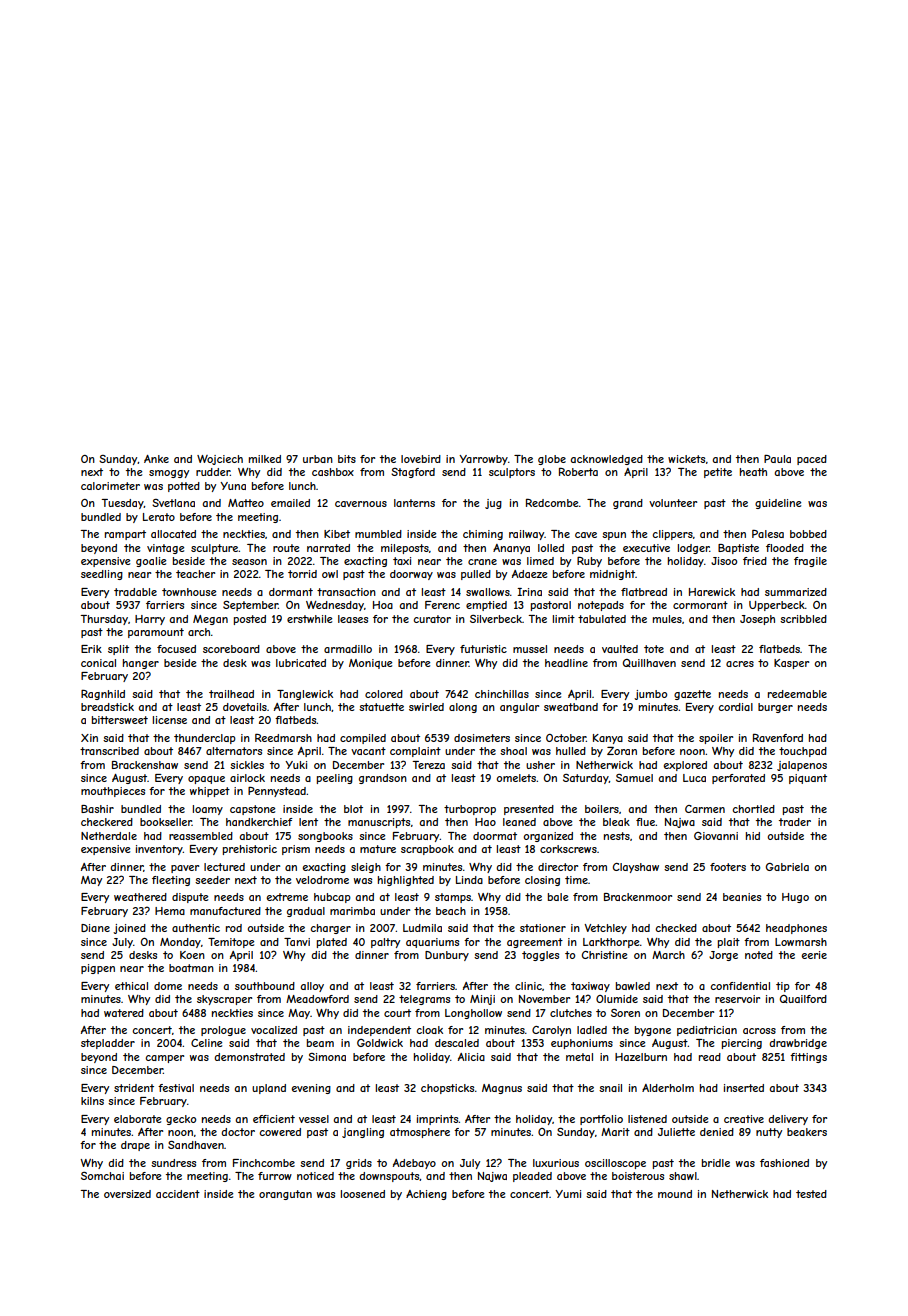 The height and width of the image is (1316, 908). Describe the element at coordinates (724, 561) in the image. I see `Jisoo` at that location.
